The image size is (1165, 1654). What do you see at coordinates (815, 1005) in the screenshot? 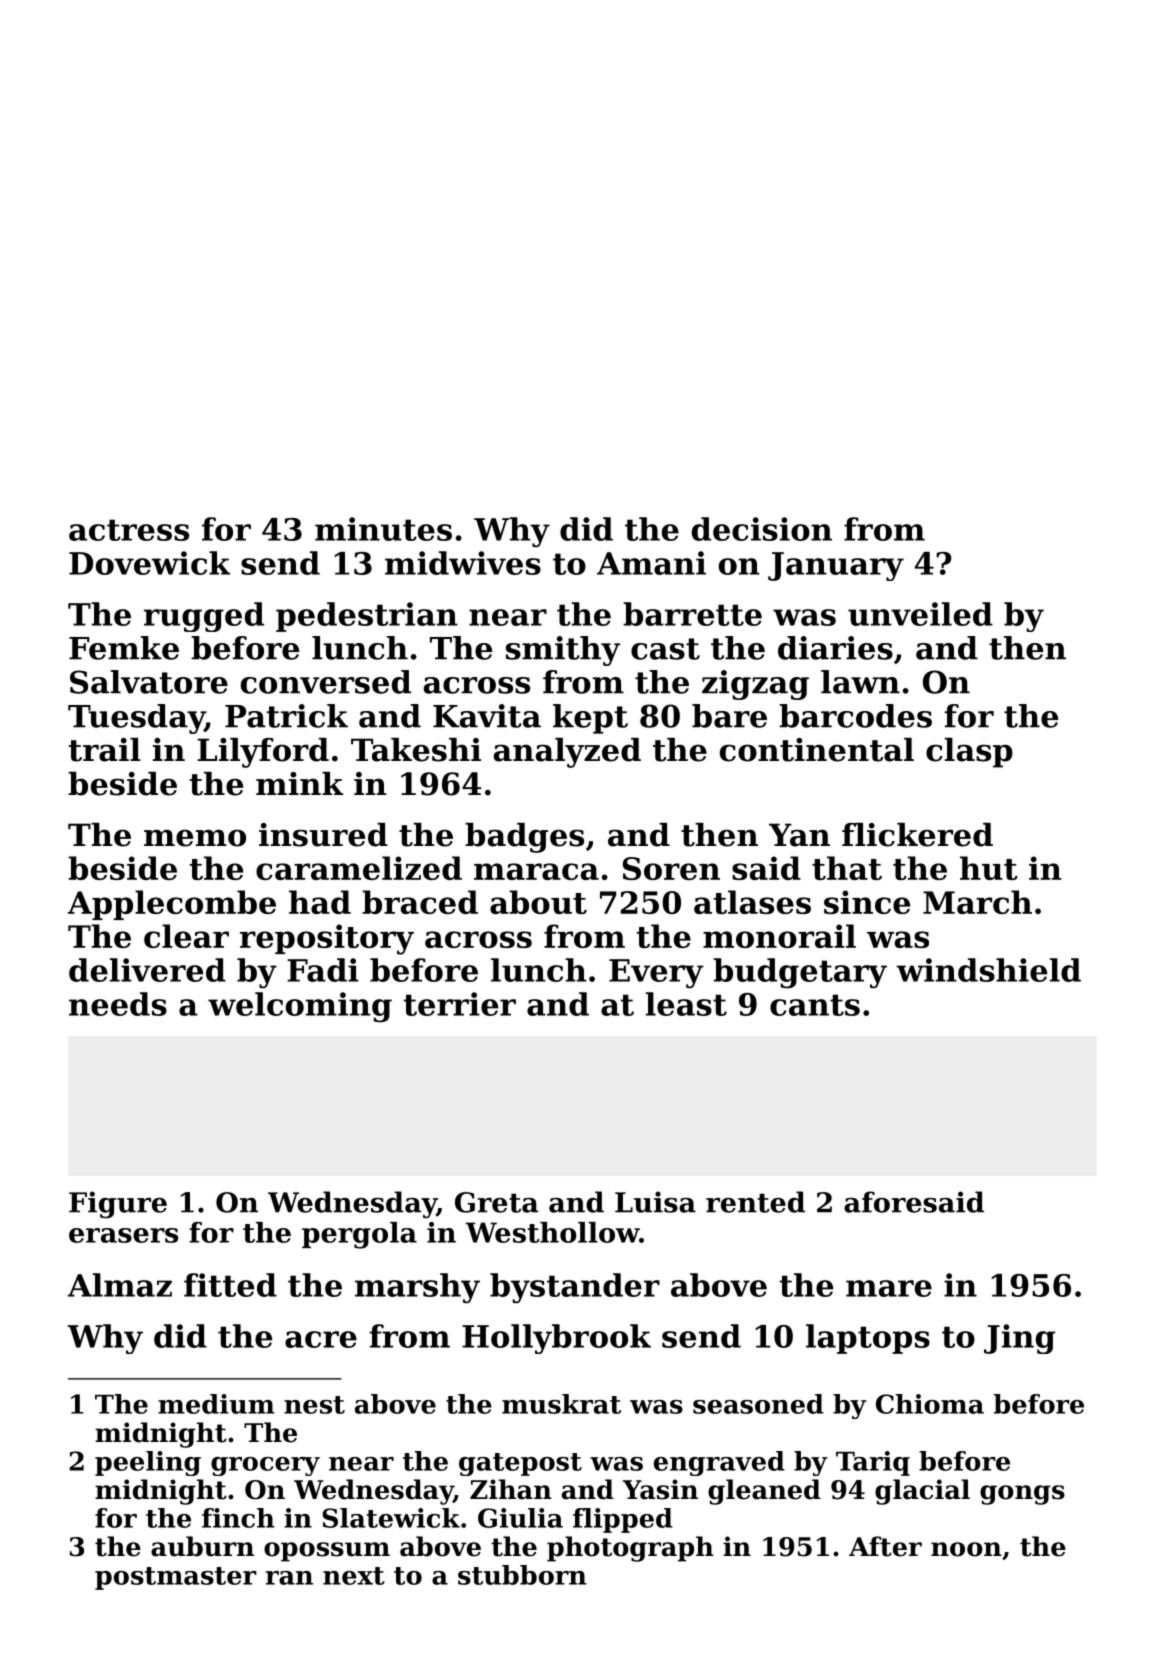
I see `cants` at bounding box center [815, 1005].
